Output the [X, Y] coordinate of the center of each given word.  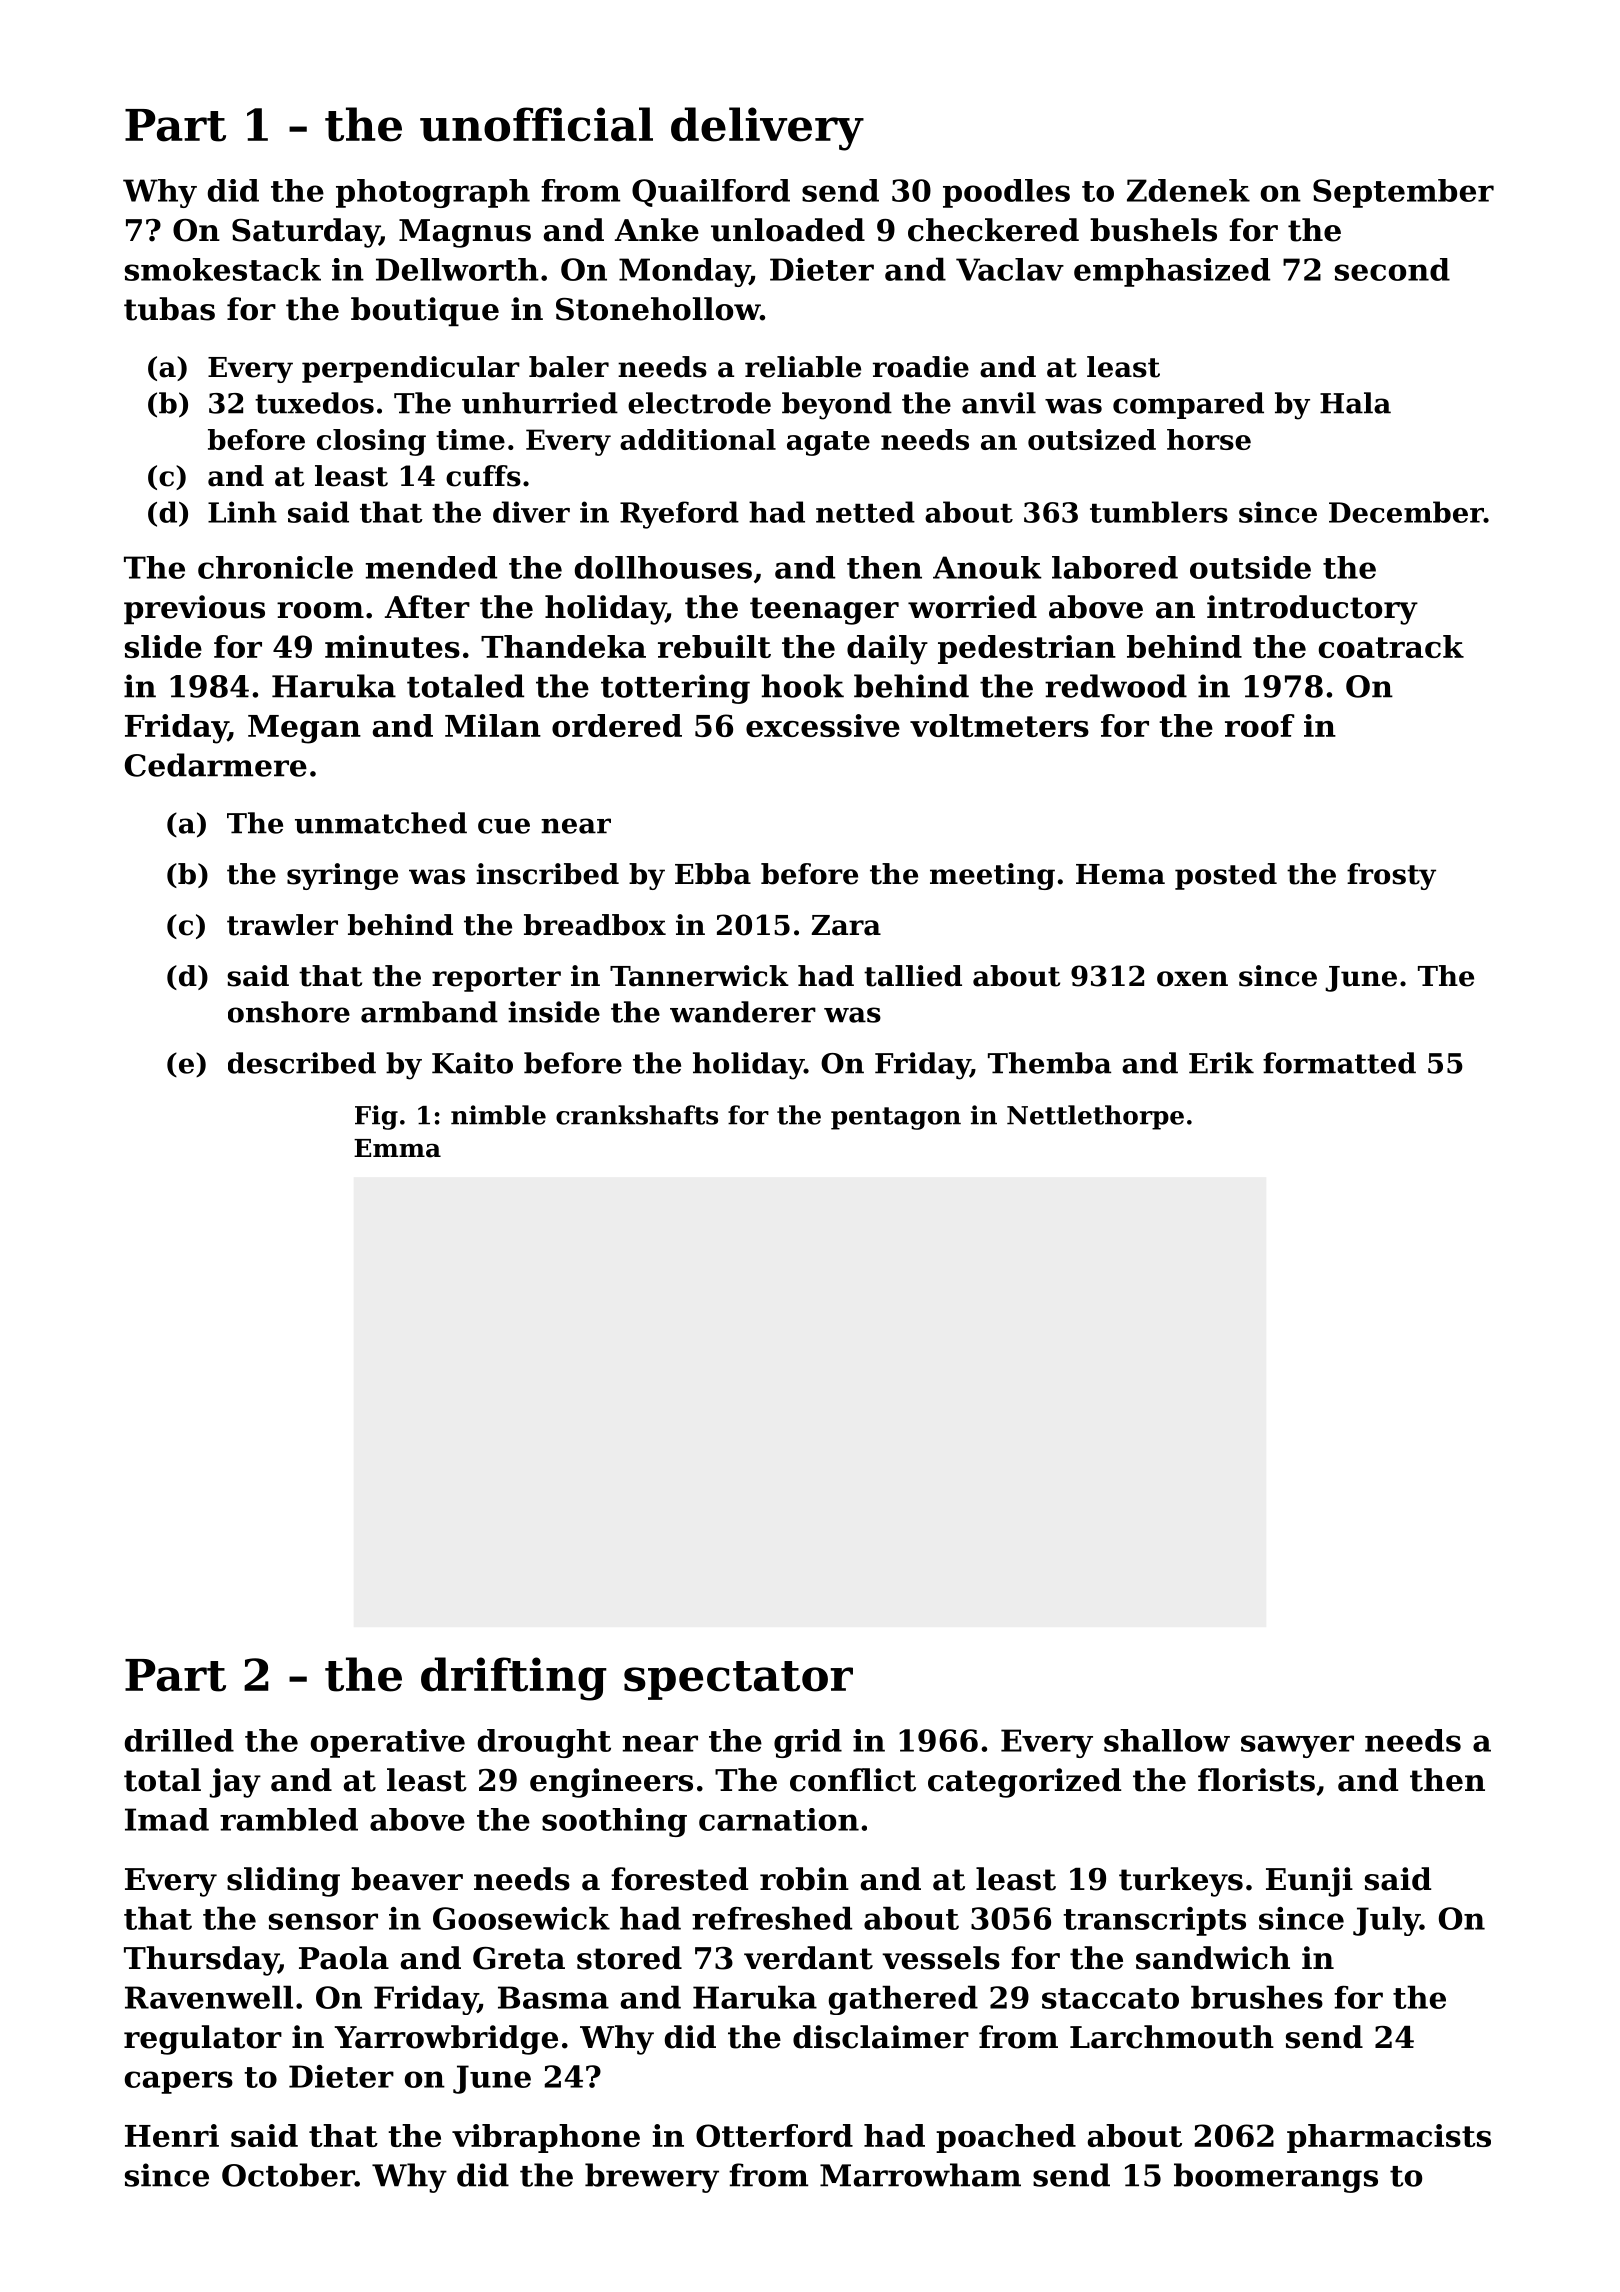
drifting [514, 1679]
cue [504, 826]
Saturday [305, 233]
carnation [779, 1819]
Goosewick [521, 1918]
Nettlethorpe [1095, 1117]
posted [1226, 876]
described [302, 1063]
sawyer [1297, 1746]
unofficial [536, 124]
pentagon [896, 1118]
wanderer [743, 1012]
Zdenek [1188, 190]
